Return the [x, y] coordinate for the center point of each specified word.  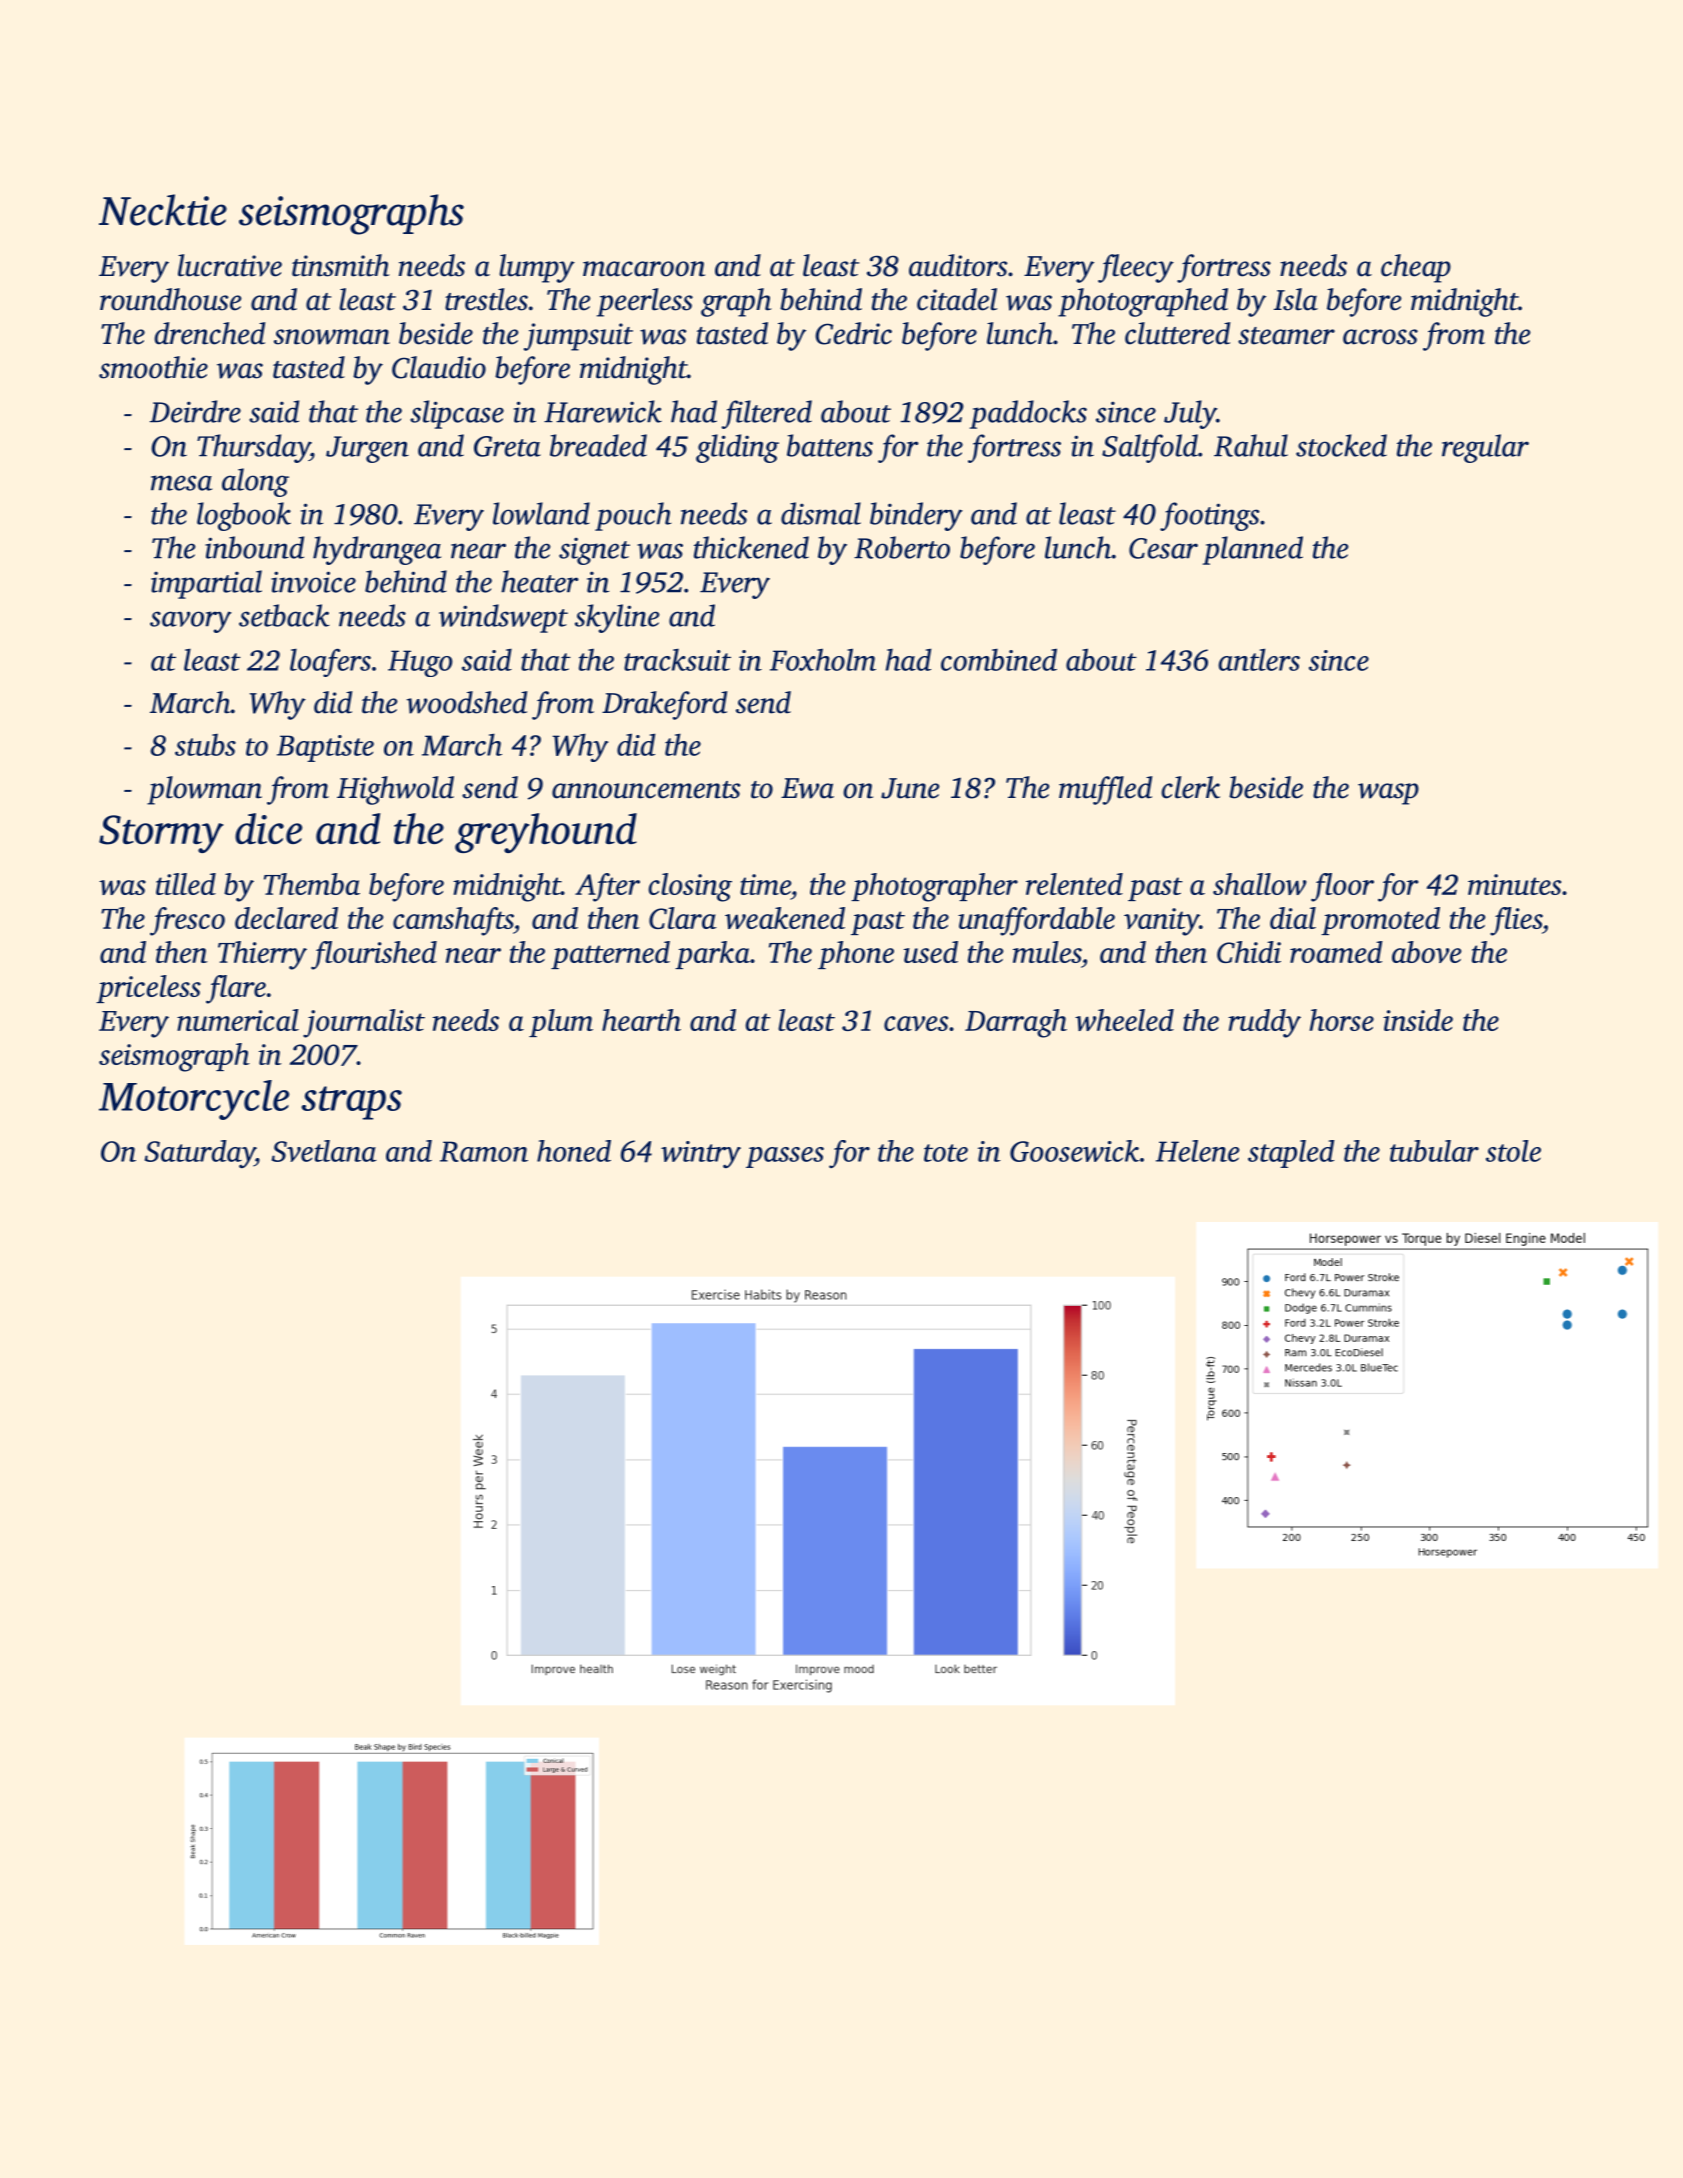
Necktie [163, 210]
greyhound [546, 833]
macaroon [644, 269]
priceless [148, 989]
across [1380, 337]
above [1427, 952]
